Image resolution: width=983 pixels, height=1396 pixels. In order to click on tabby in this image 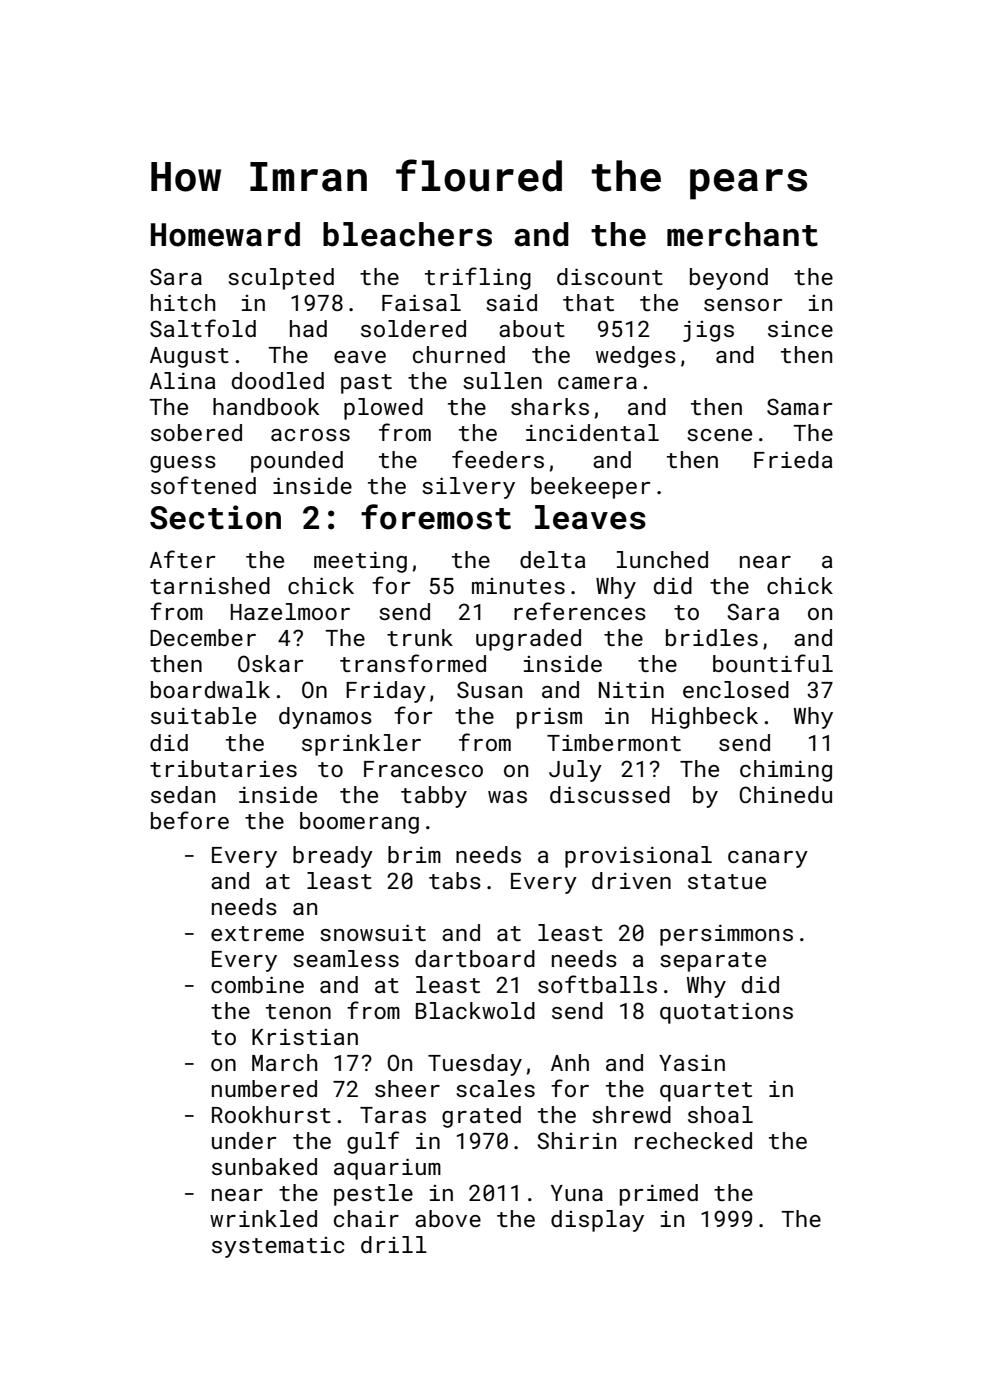, I will do `click(434, 797)`.
